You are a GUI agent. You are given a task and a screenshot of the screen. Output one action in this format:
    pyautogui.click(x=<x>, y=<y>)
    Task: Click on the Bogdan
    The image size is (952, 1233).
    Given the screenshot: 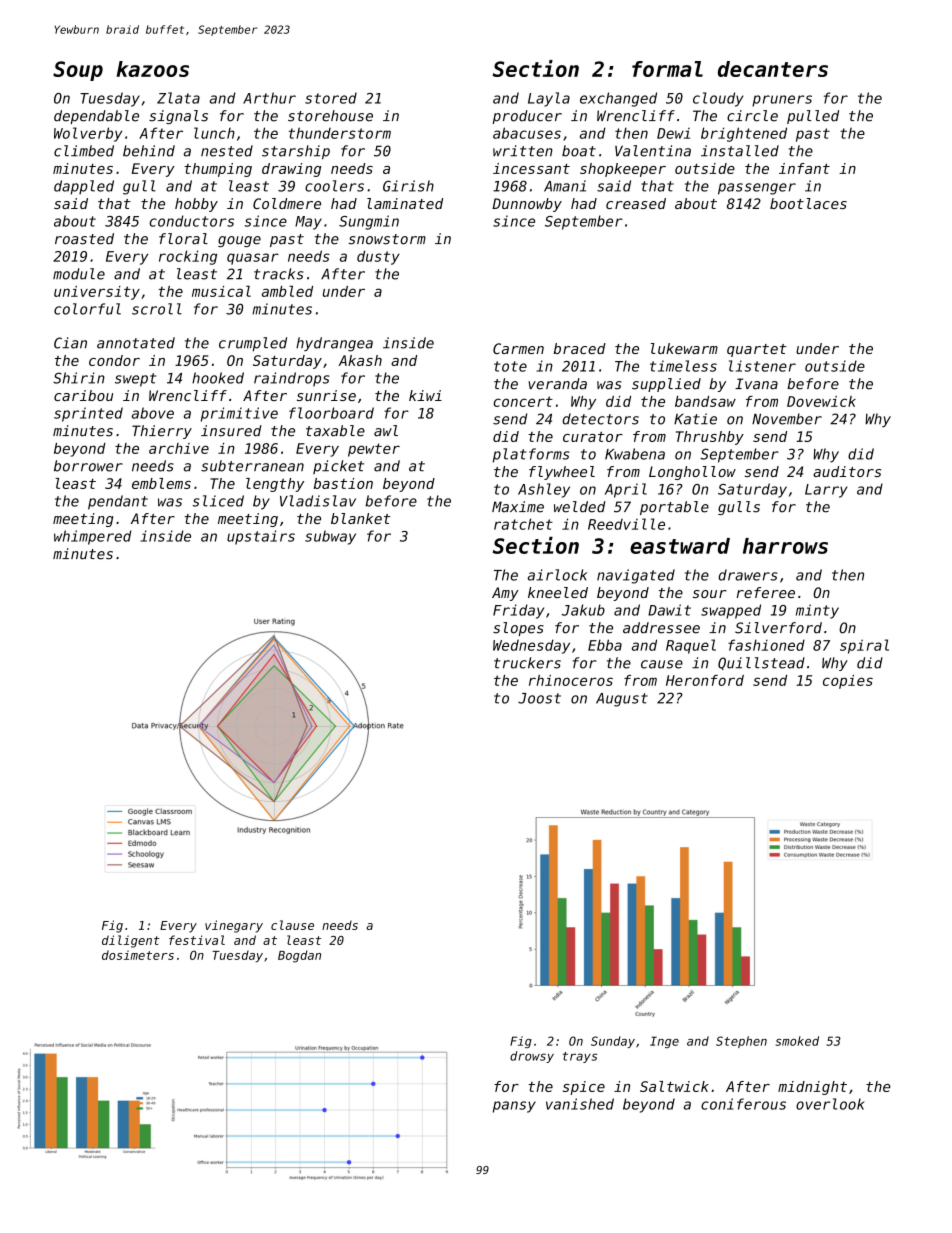 What is the action you would take?
    pyautogui.click(x=299, y=956)
